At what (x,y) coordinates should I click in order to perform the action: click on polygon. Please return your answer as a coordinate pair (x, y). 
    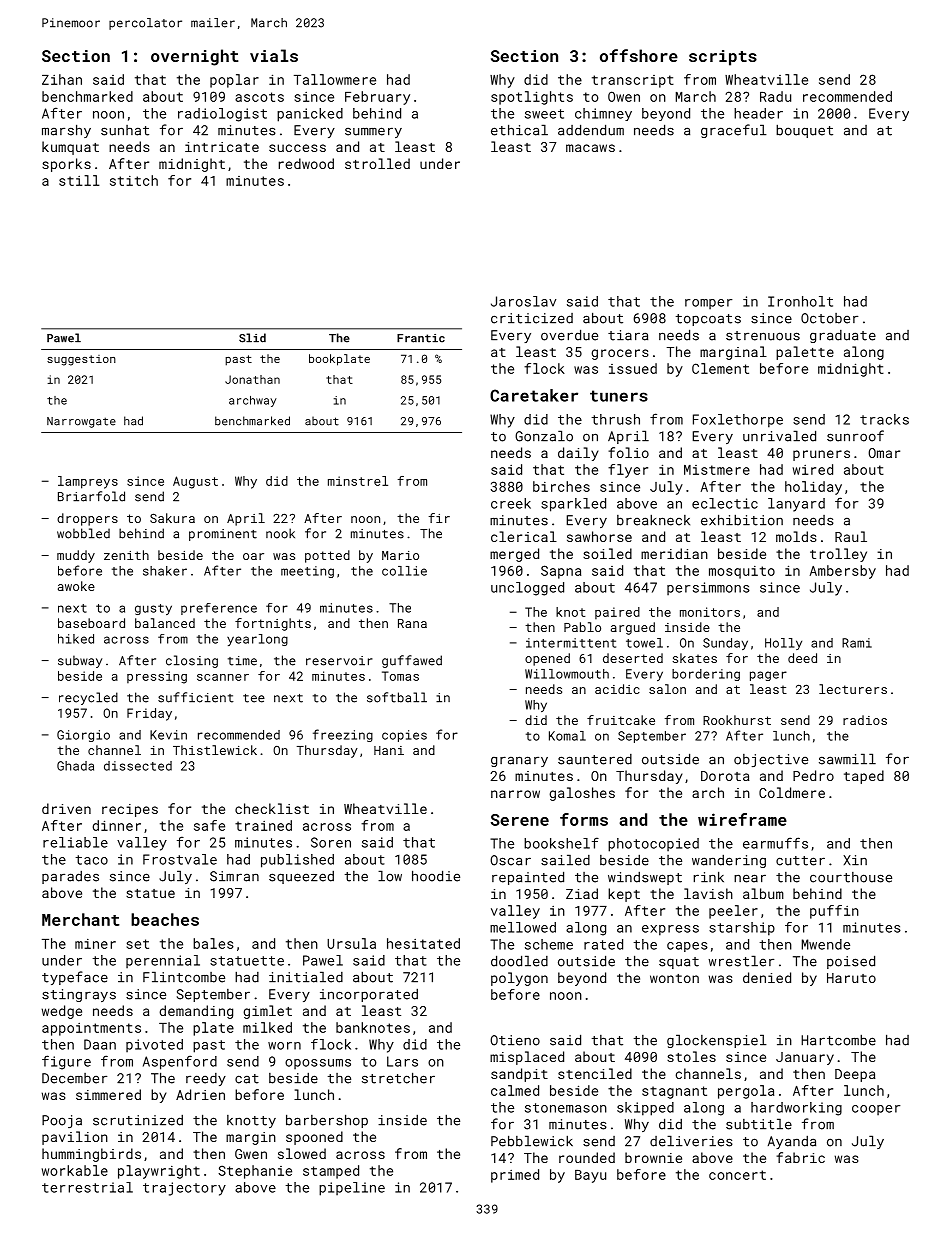
    Looking at the image, I should click on (519, 979).
